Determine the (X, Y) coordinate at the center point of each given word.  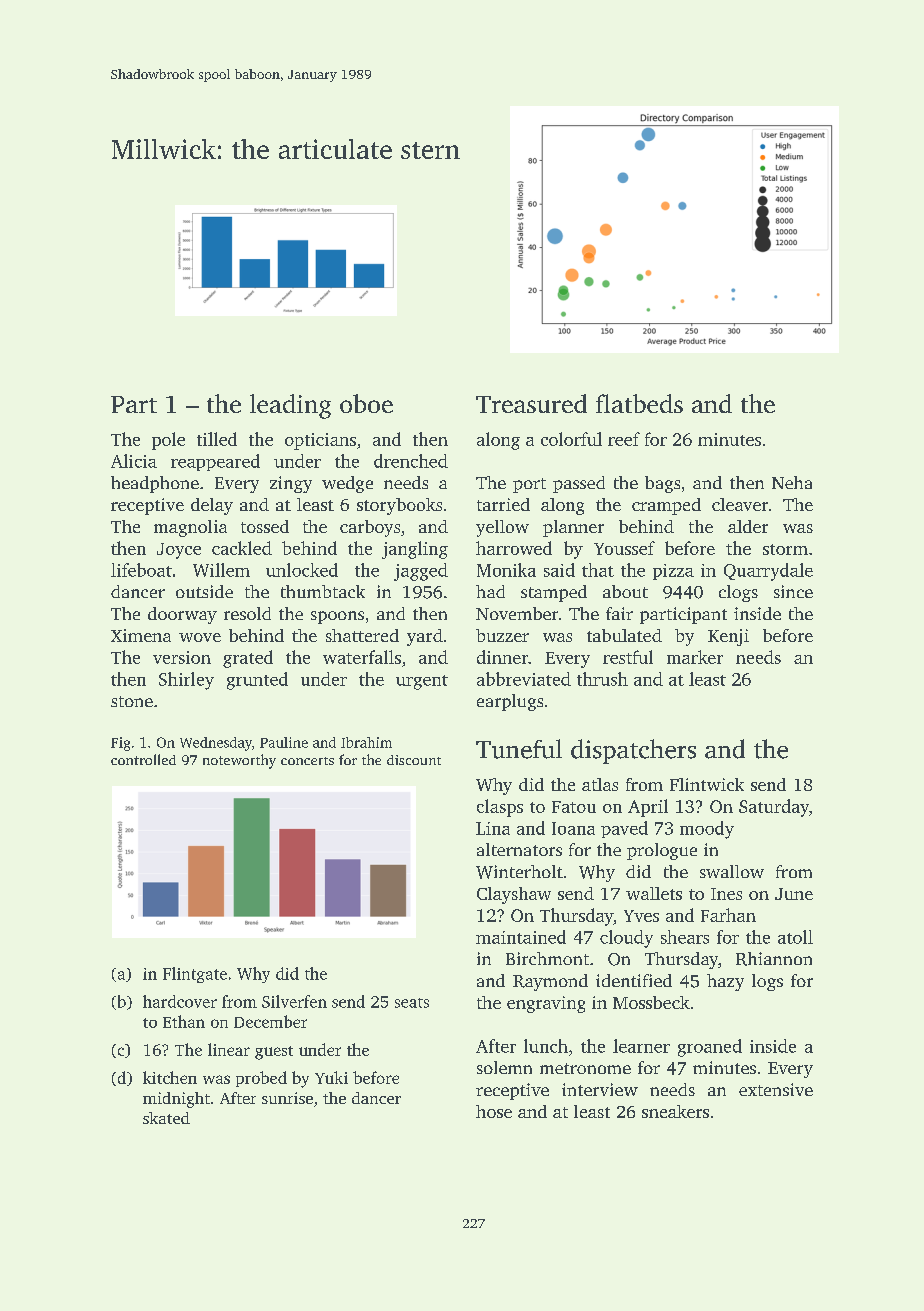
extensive (776, 1089)
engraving (546, 1004)
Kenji (728, 637)
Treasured (531, 403)
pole (168, 441)
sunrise (287, 1098)
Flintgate (195, 975)
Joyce (179, 551)
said (559, 570)
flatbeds (639, 403)
